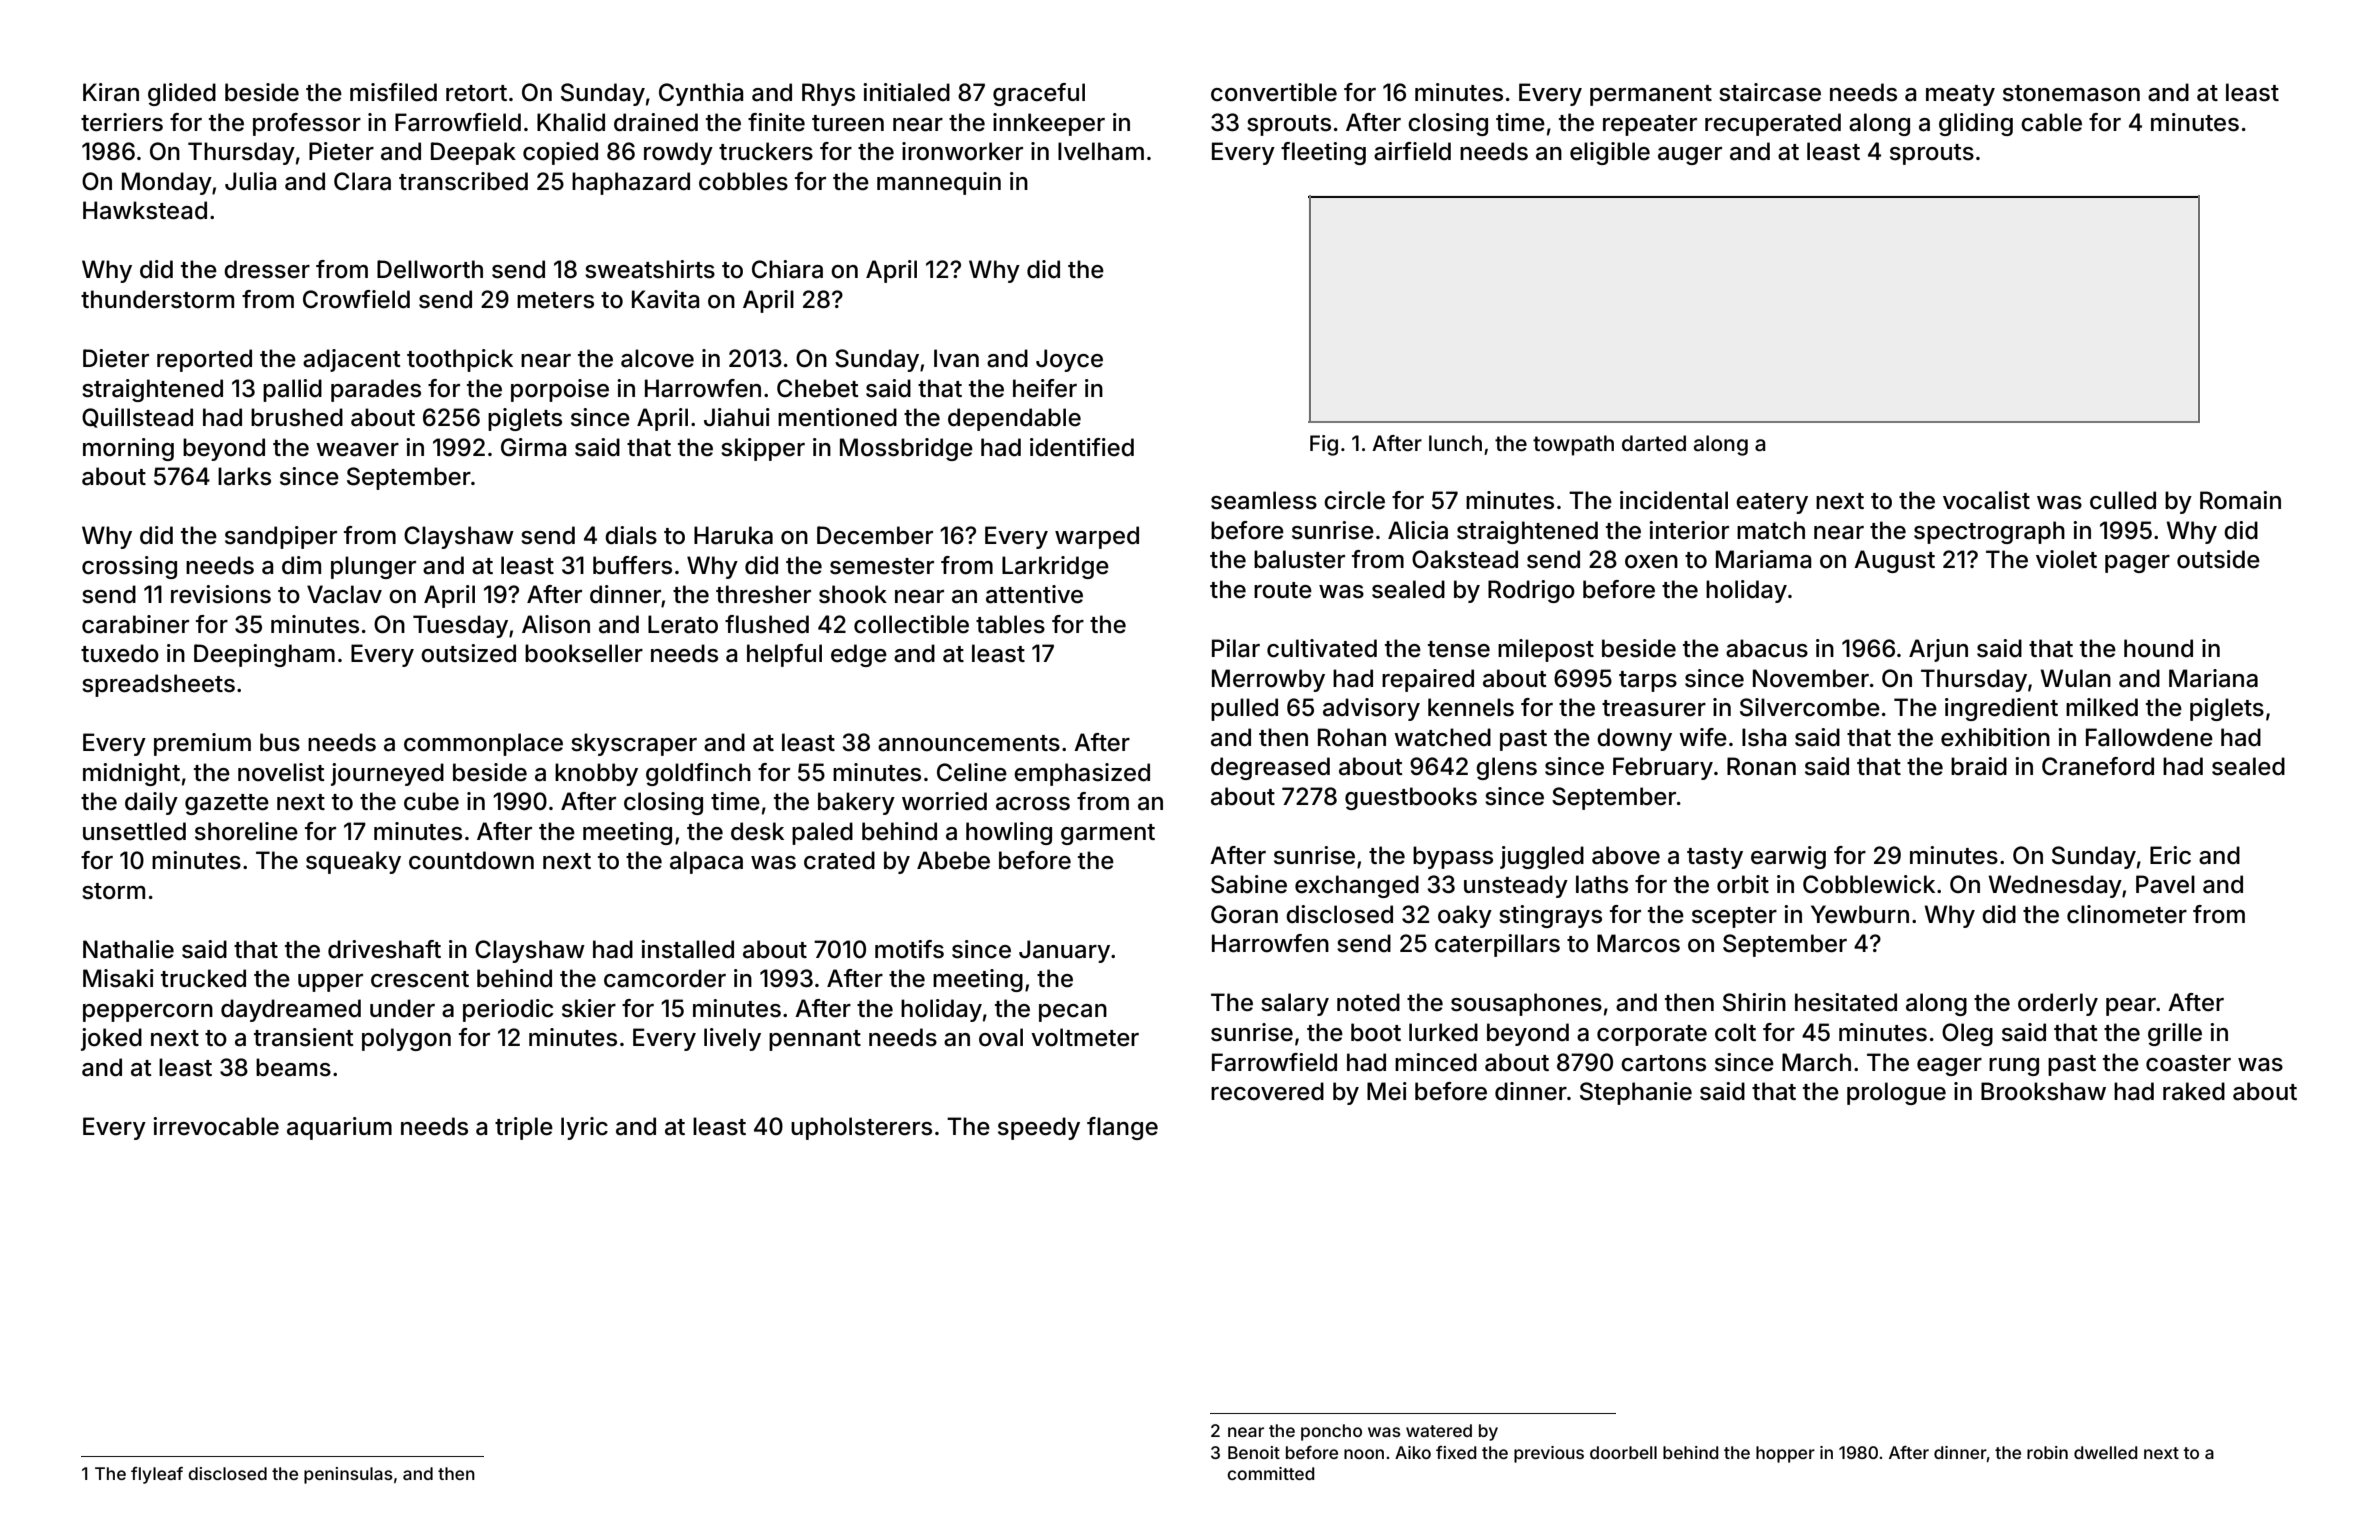 This page has height=1540, width=2380. What do you see at coordinates (2071, 93) in the page?
I see `stonemason` at bounding box center [2071, 93].
